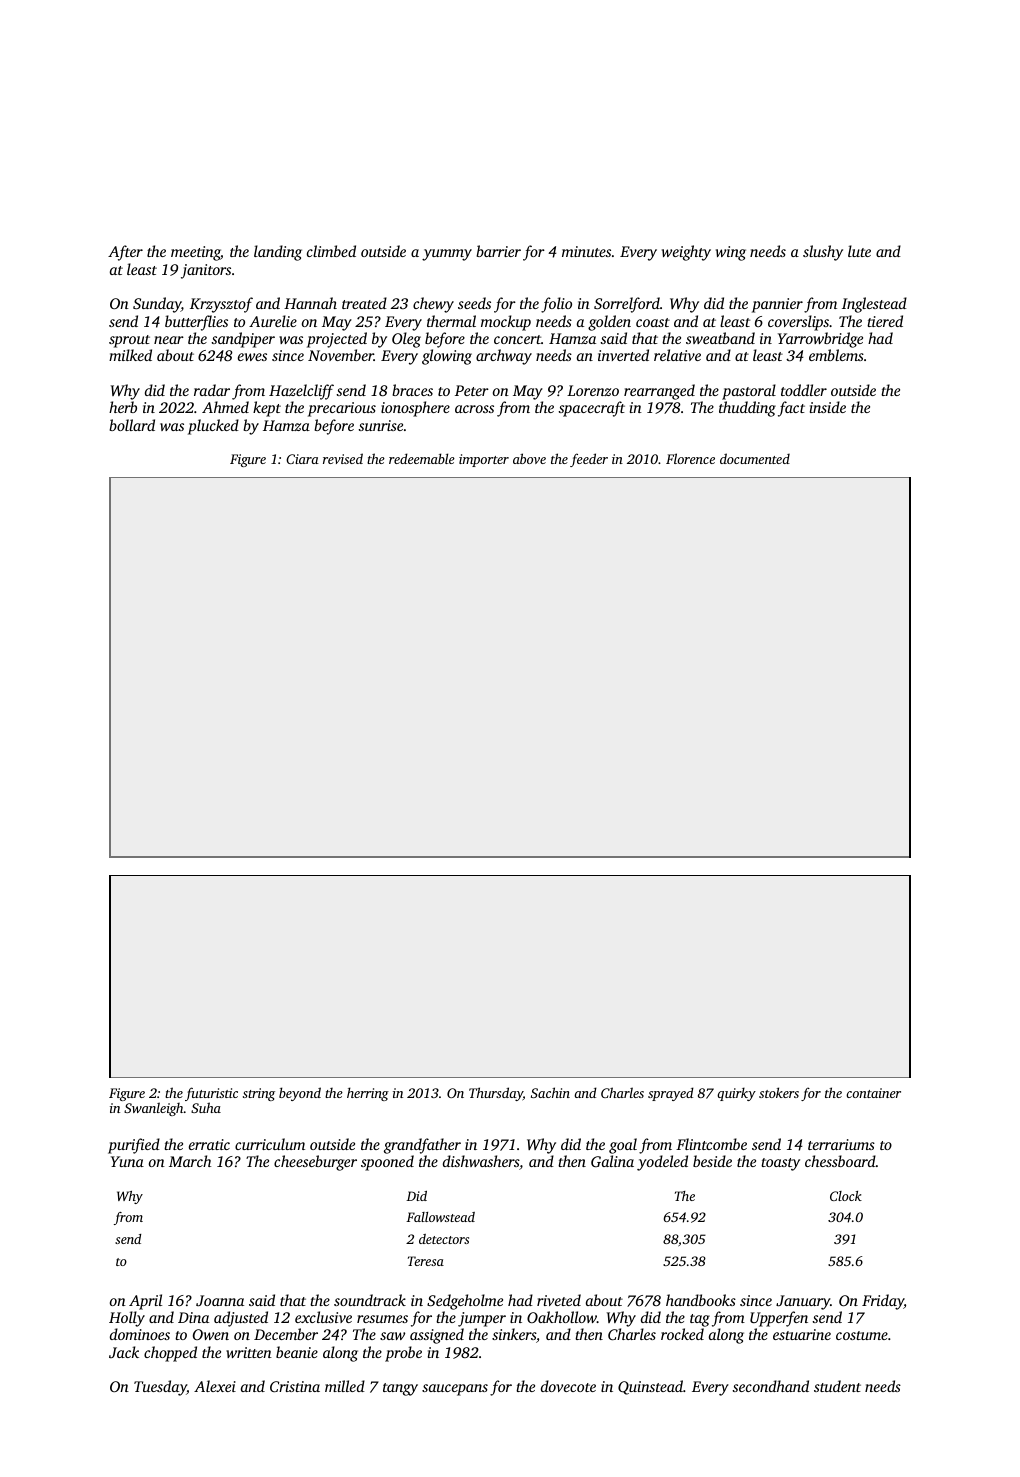 The width and height of the screenshot is (1020, 1477). What do you see at coordinates (302, 459) in the screenshot?
I see `Ciara` at bounding box center [302, 459].
